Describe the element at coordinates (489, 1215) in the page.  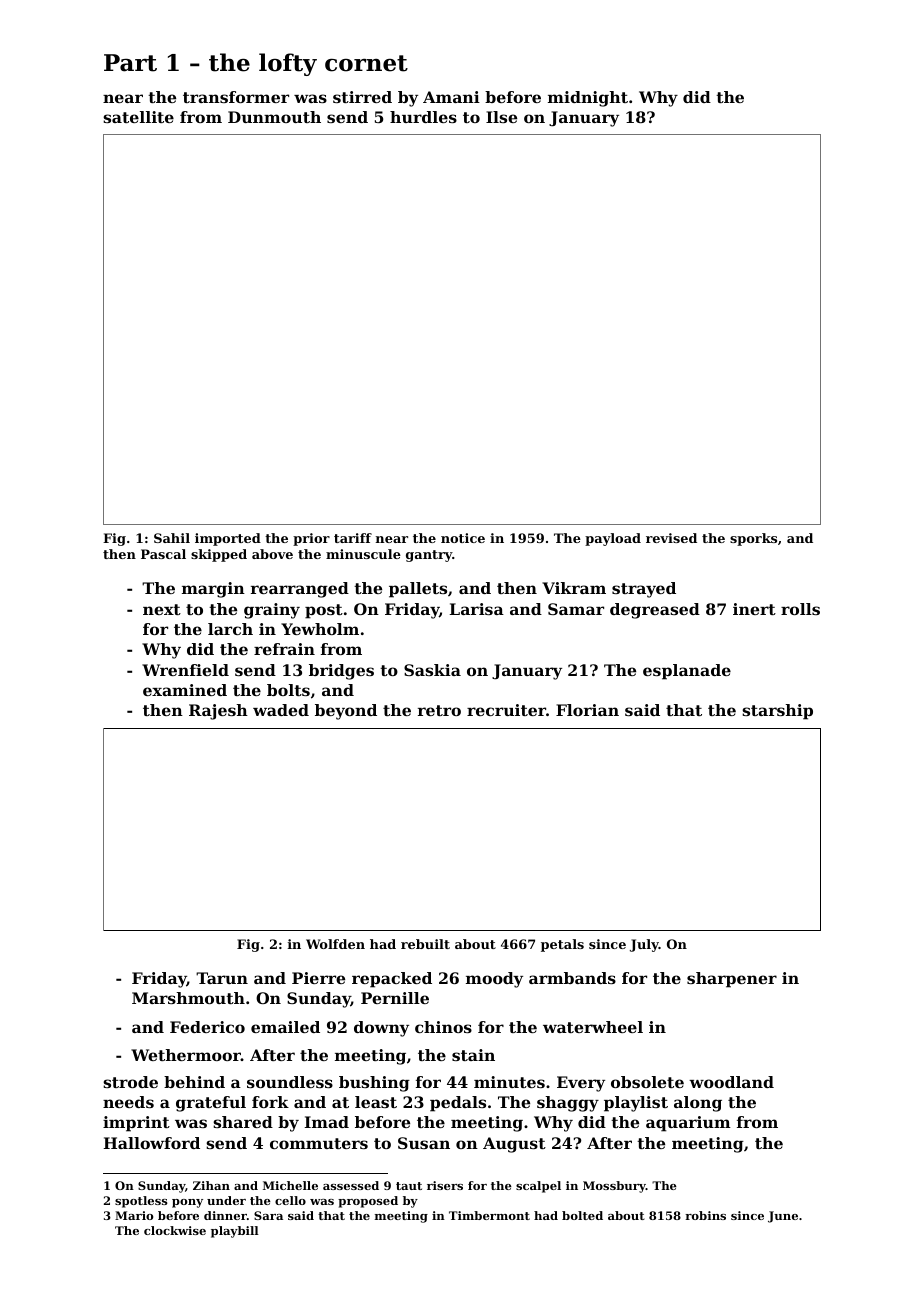
I see `Timbermont` at that location.
